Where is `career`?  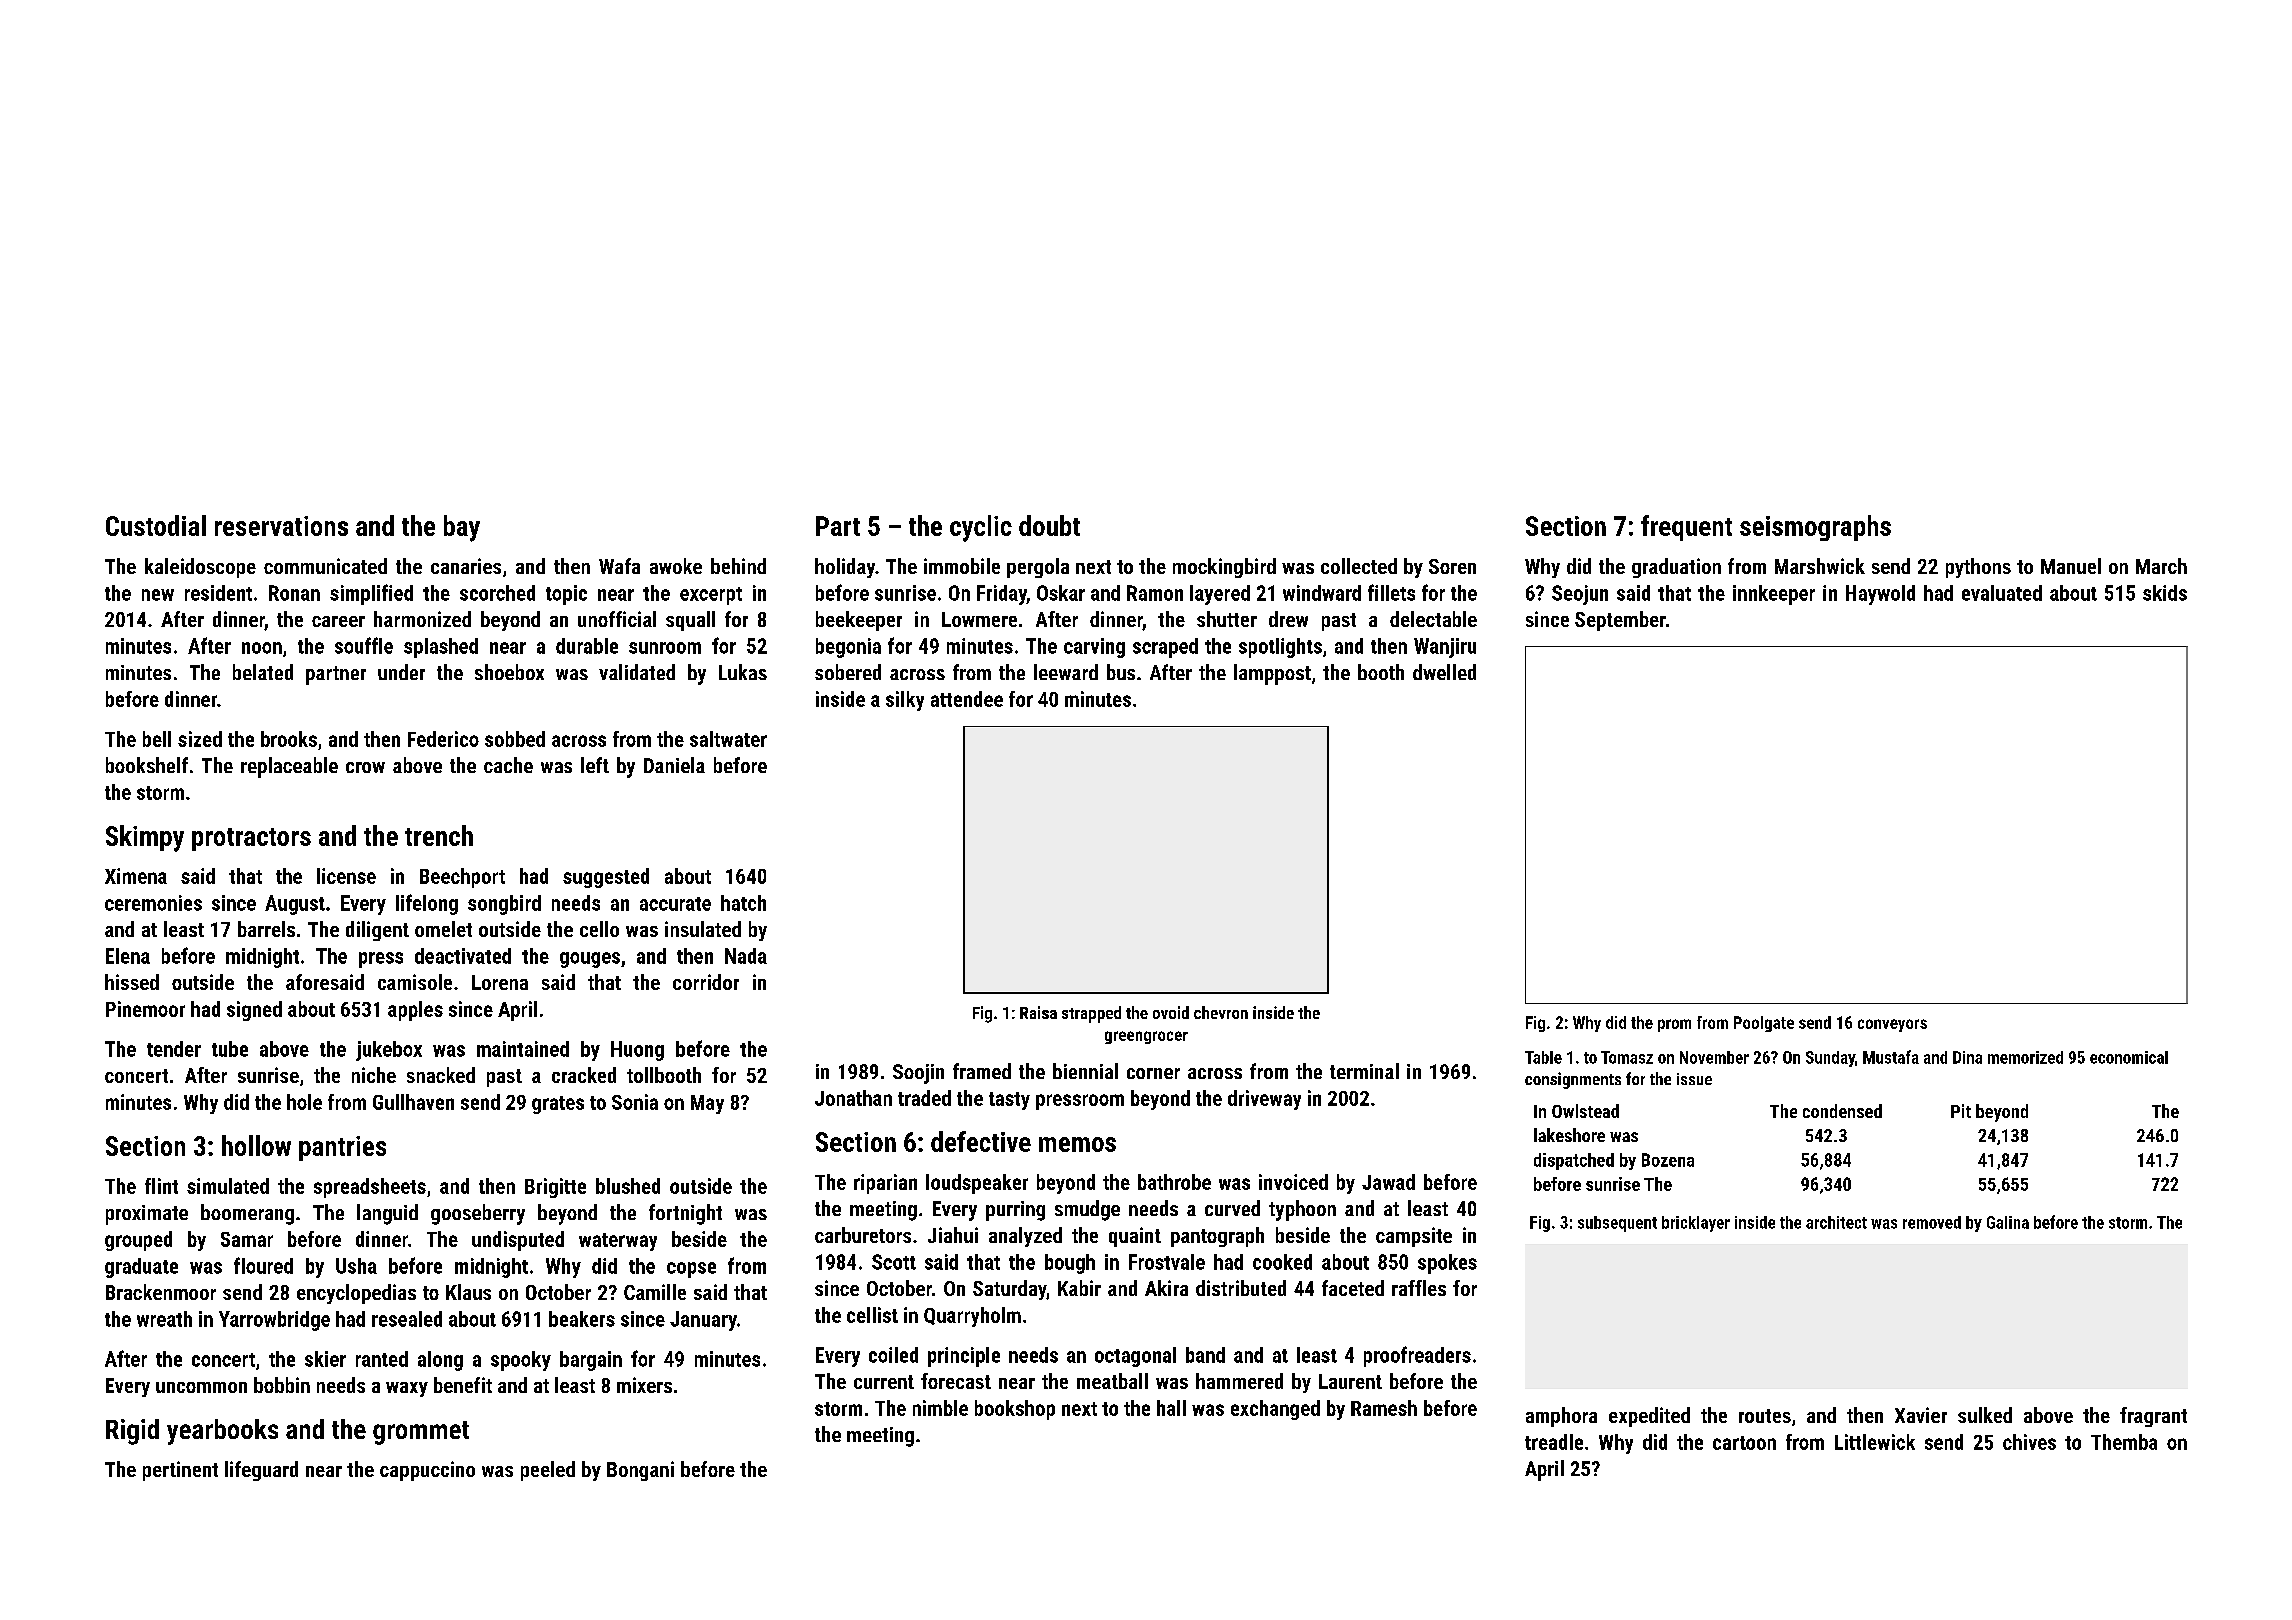
career is located at coordinates (338, 621).
